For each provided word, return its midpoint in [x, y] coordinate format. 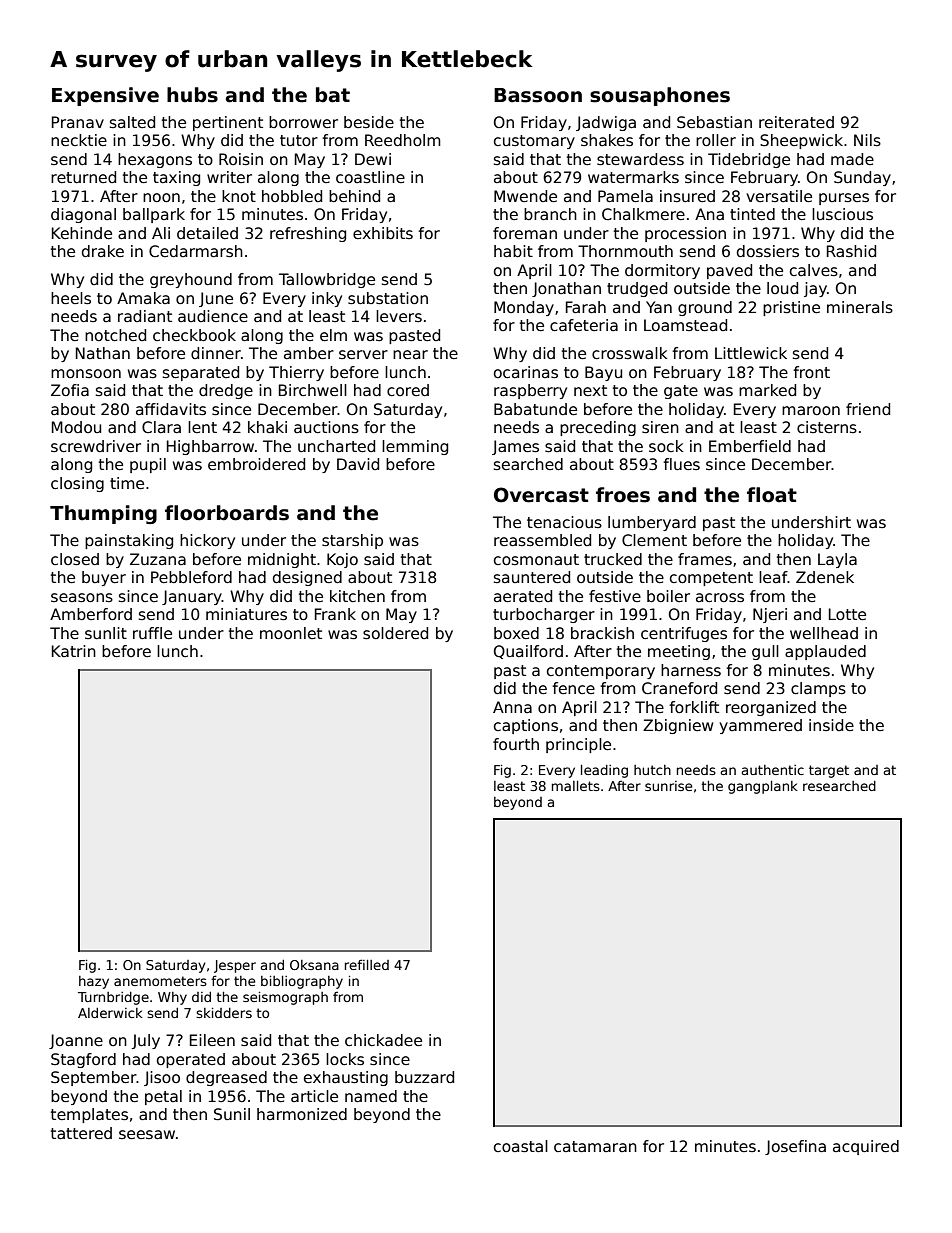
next [590, 390]
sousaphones [660, 96]
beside [369, 122]
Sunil [232, 1114]
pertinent [228, 123]
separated [201, 373]
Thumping [103, 514]
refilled [367, 964]
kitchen [357, 596]
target [829, 771]
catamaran [595, 1147]
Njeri [770, 615]
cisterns [827, 427]
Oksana [314, 965]
